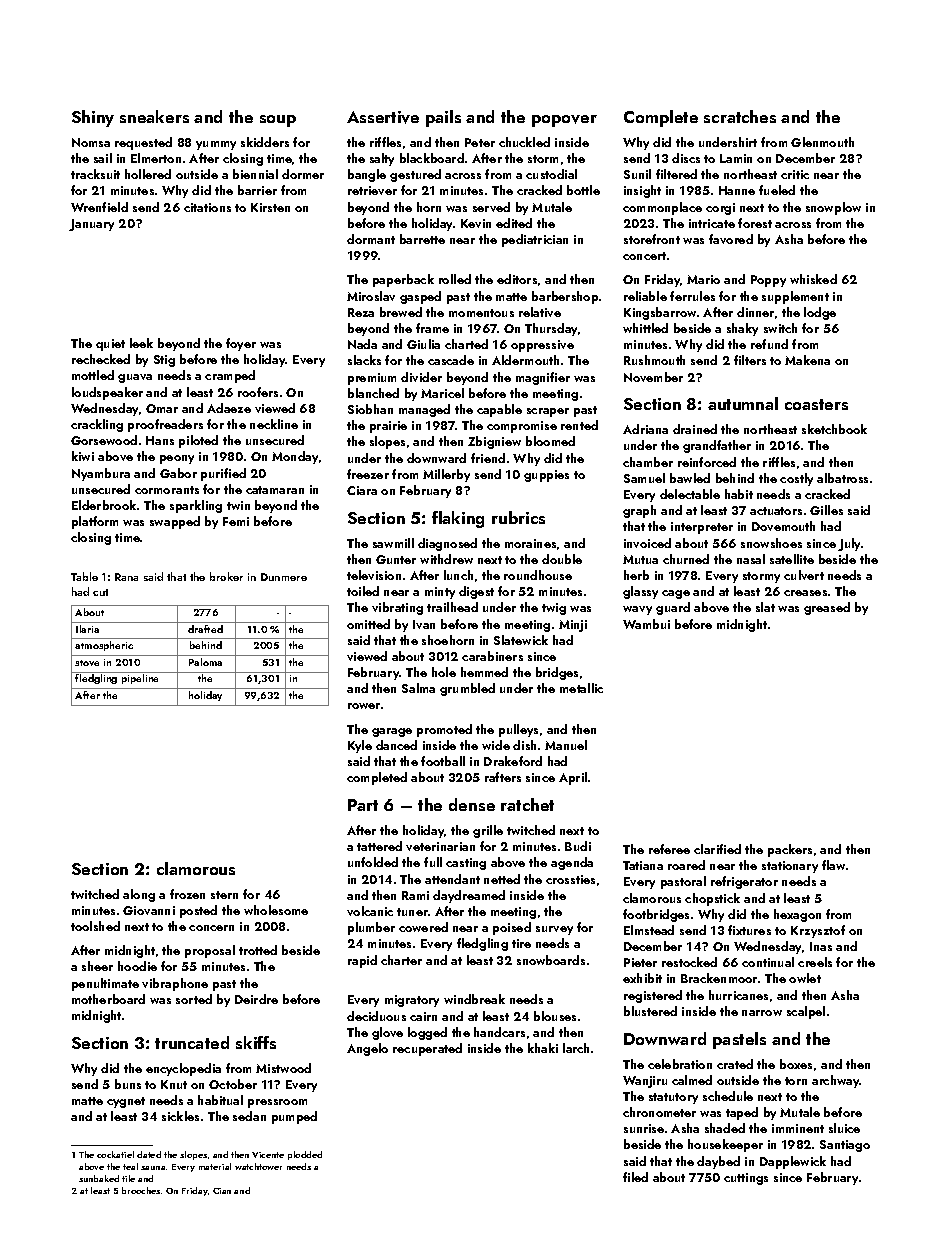 The image size is (952, 1233). I want to click on Assertive, so click(383, 117).
